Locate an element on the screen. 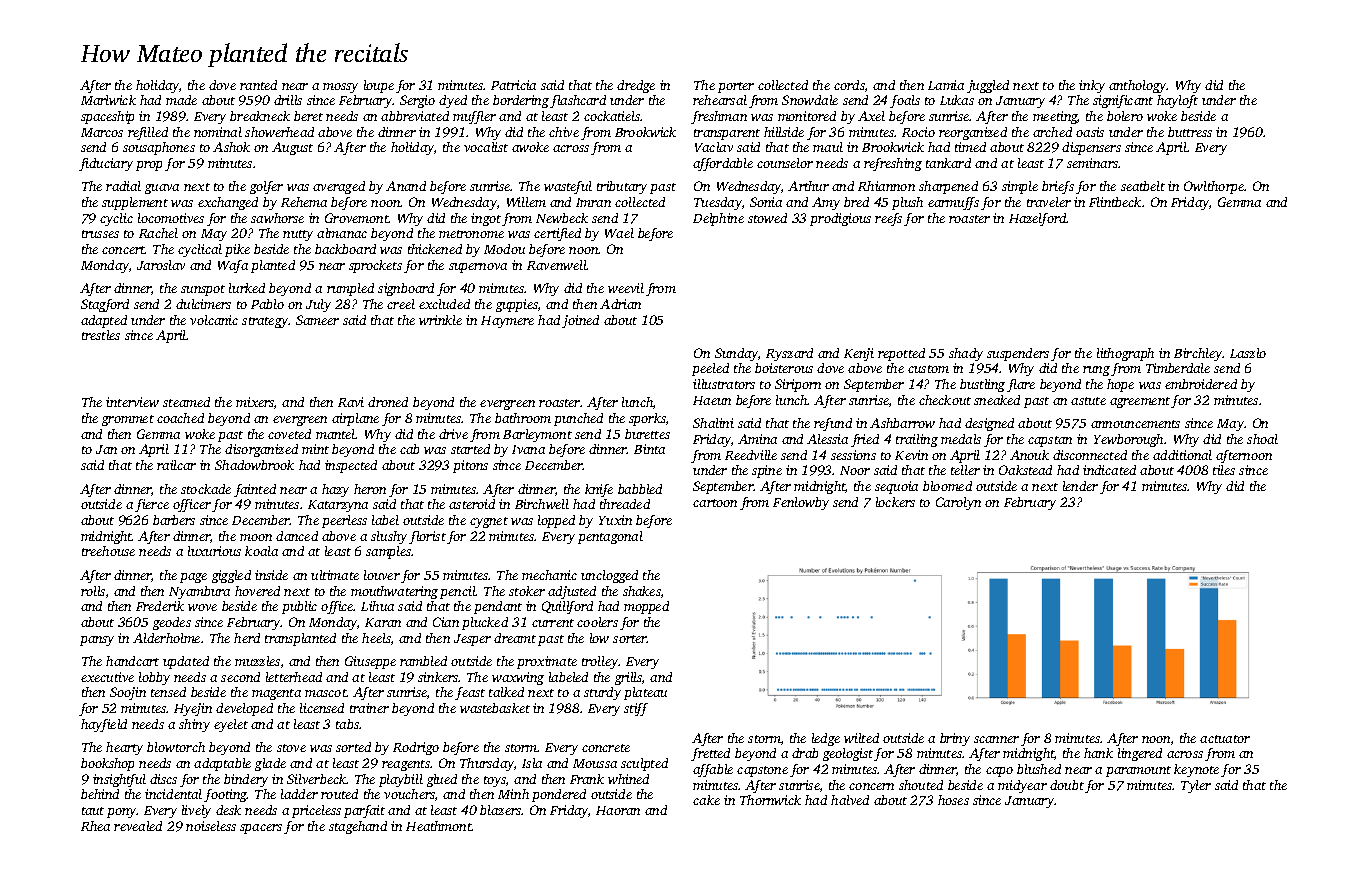  Pablo is located at coordinates (267, 304).
